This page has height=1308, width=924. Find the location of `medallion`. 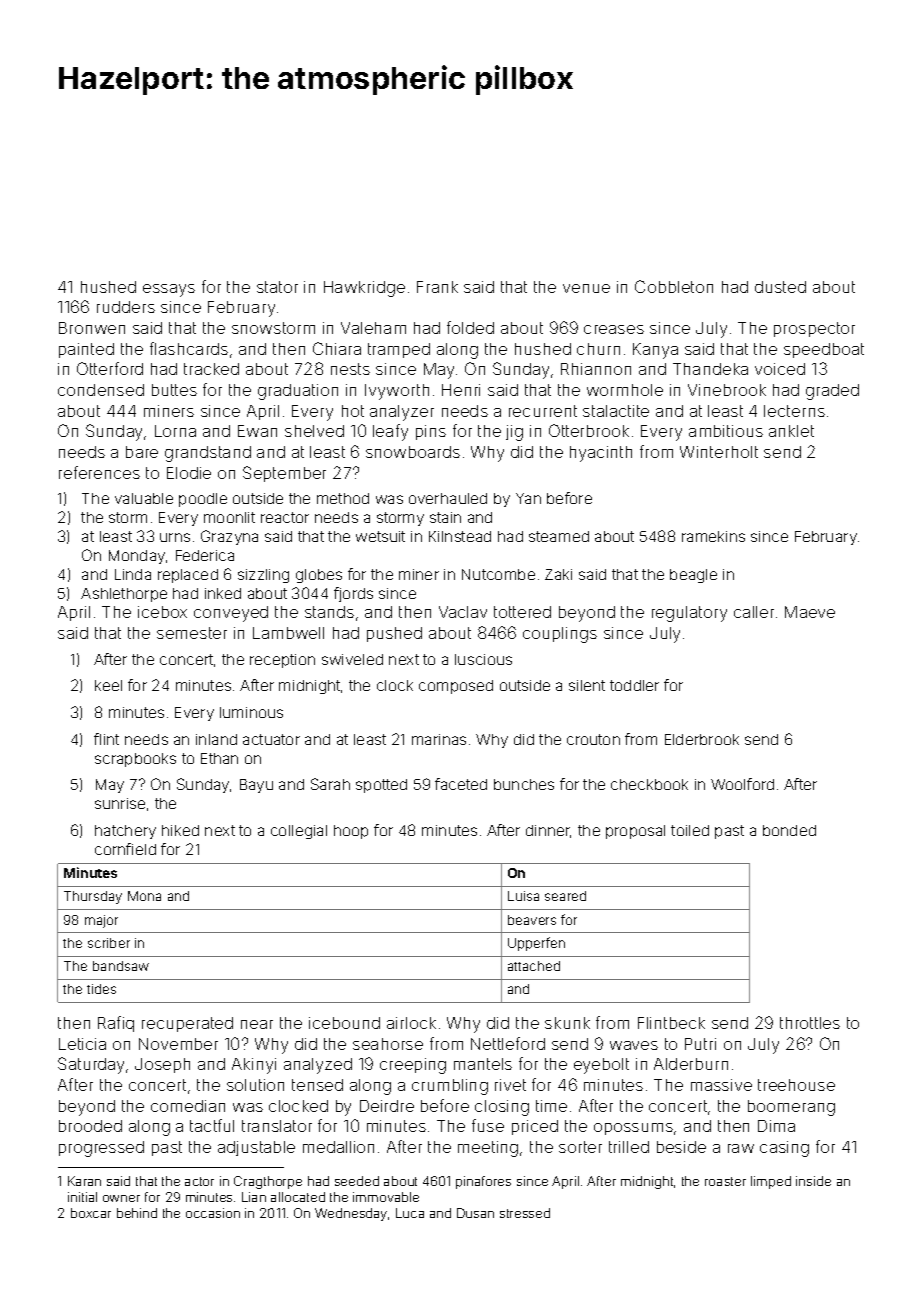

medallion is located at coordinates (338, 1147).
